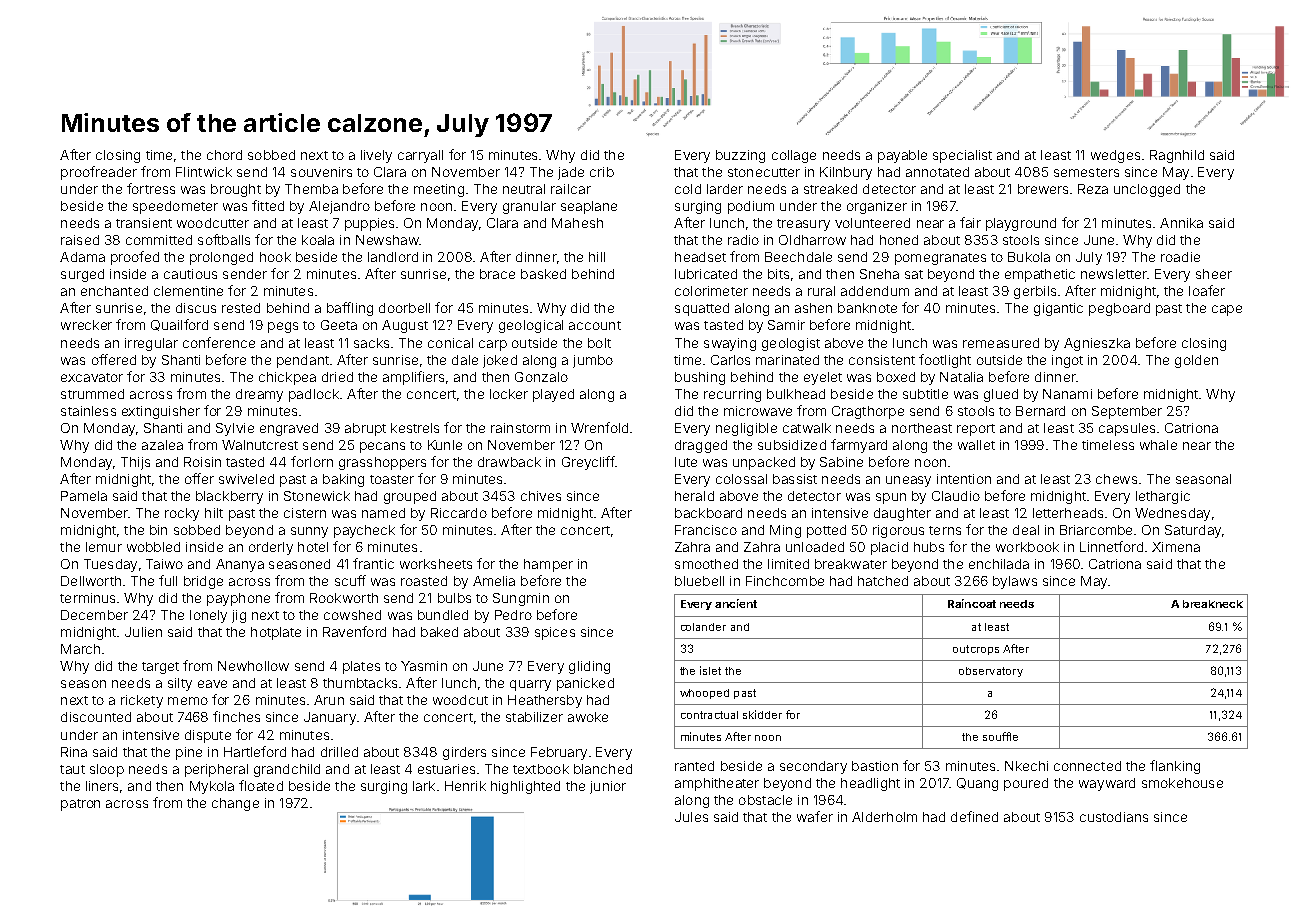 The width and height of the document is (1308, 924). Describe the element at coordinates (224, 155) in the document. I see `chord` at that location.
